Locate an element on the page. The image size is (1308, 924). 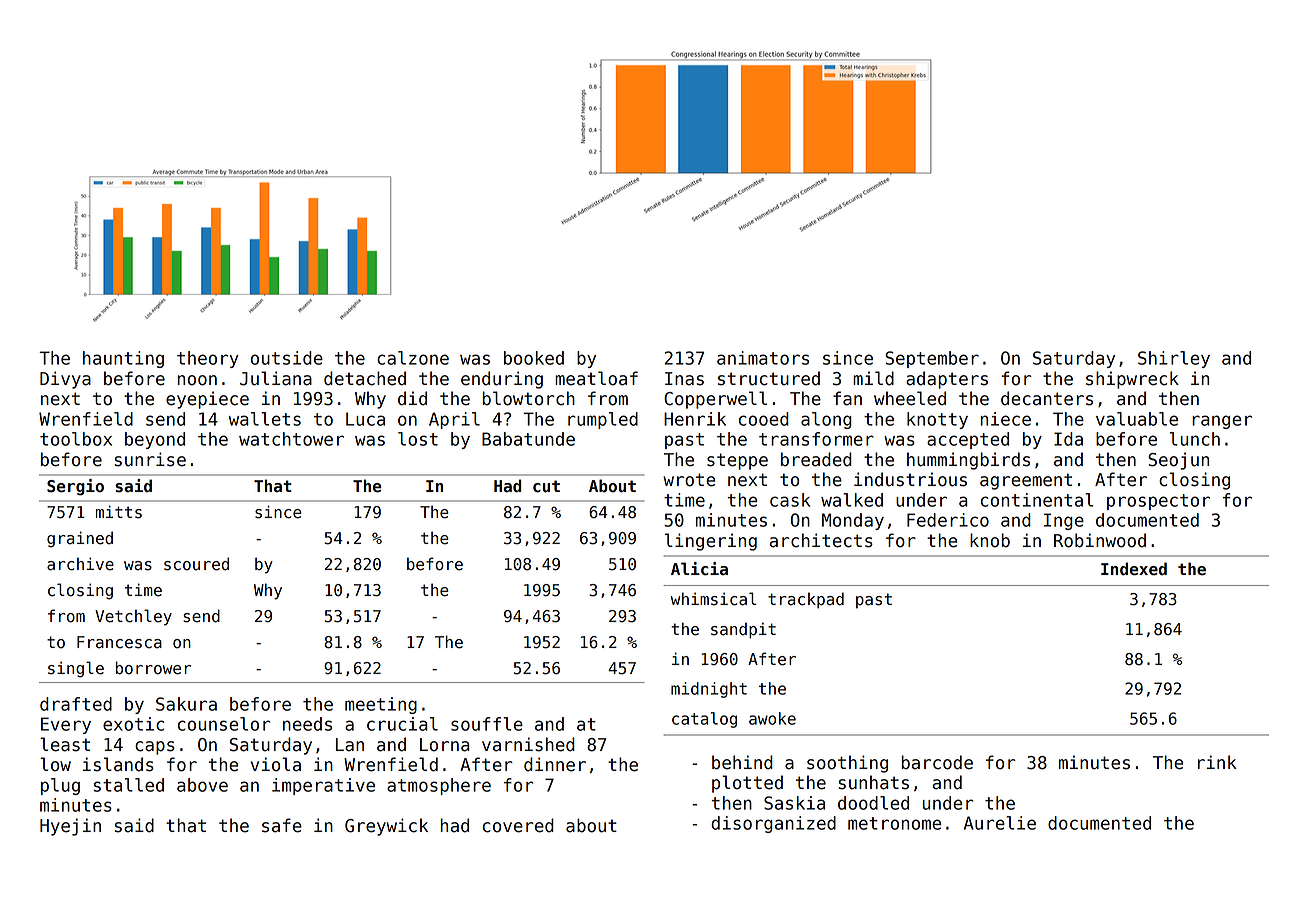
safe is located at coordinates (282, 825).
